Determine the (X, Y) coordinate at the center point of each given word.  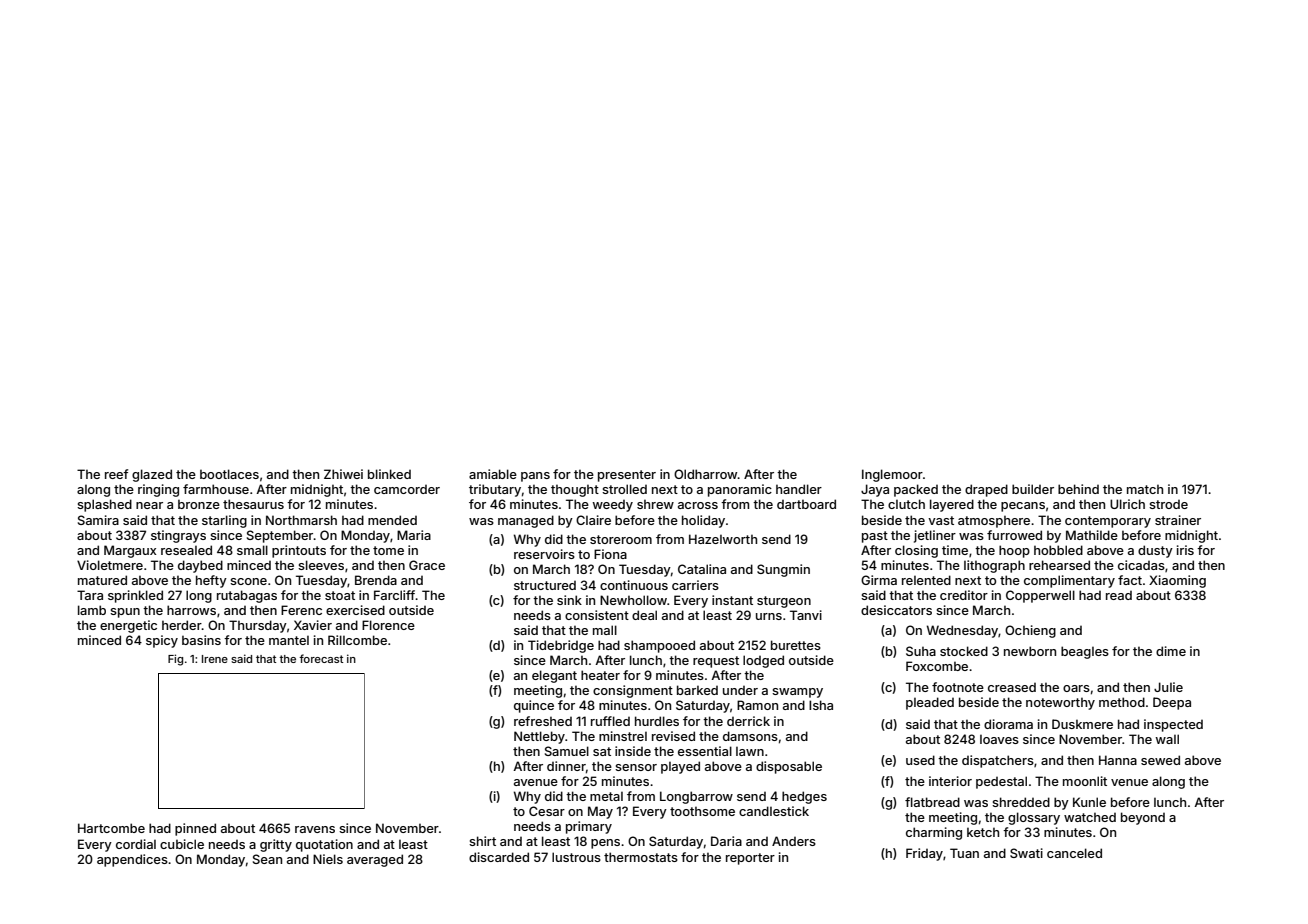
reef (116, 474)
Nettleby (539, 737)
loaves (999, 739)
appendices (132, 860)
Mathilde (1092, 535)
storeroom (621, 539)
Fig (175, 660)
